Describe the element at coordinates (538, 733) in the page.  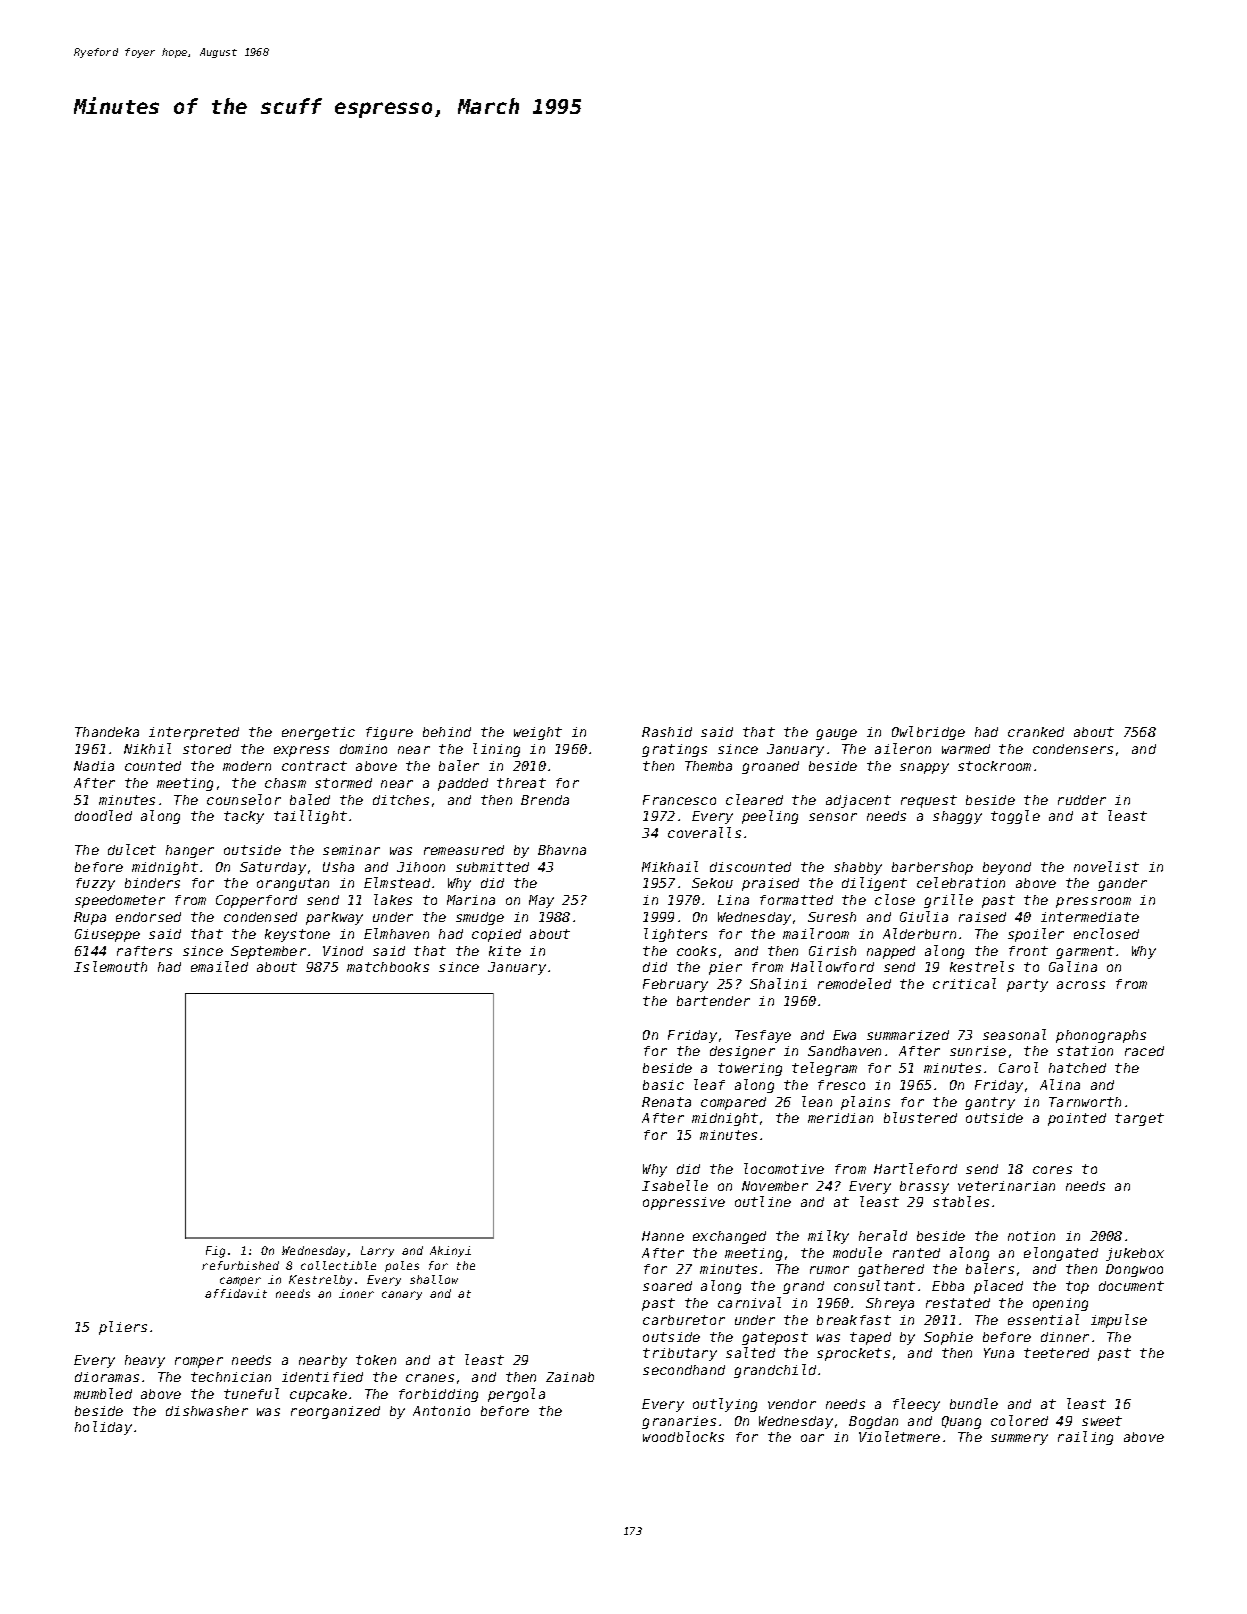
I see `weight` at that location.
